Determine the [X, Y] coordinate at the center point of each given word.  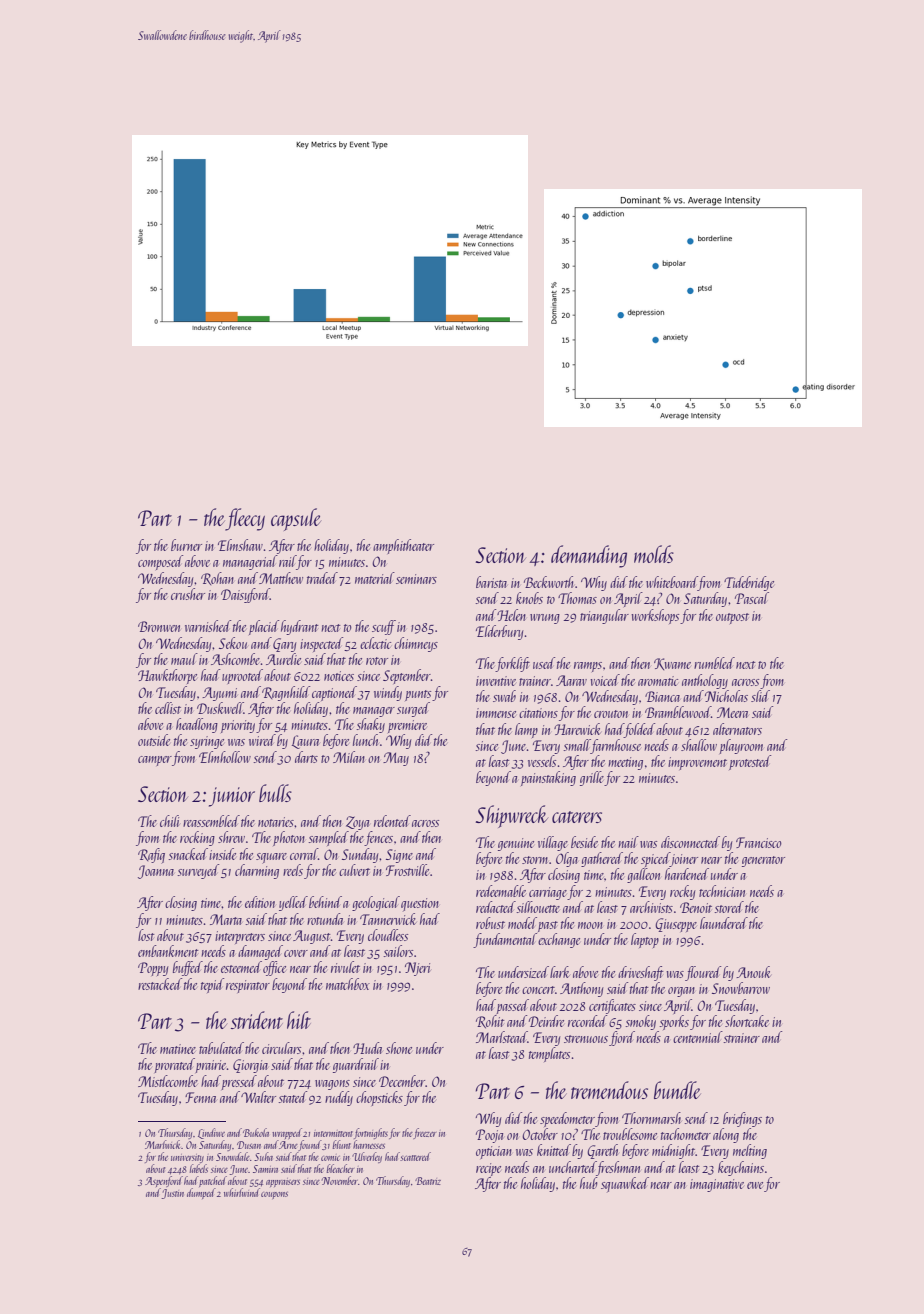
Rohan [217, 578]
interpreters [240, 937]
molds [654, 554]
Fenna [200, 1097]
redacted [496, 907]
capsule [296, 519]
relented [392, 821]
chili [169, 821]
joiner [684, 859]
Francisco [759, 842]
